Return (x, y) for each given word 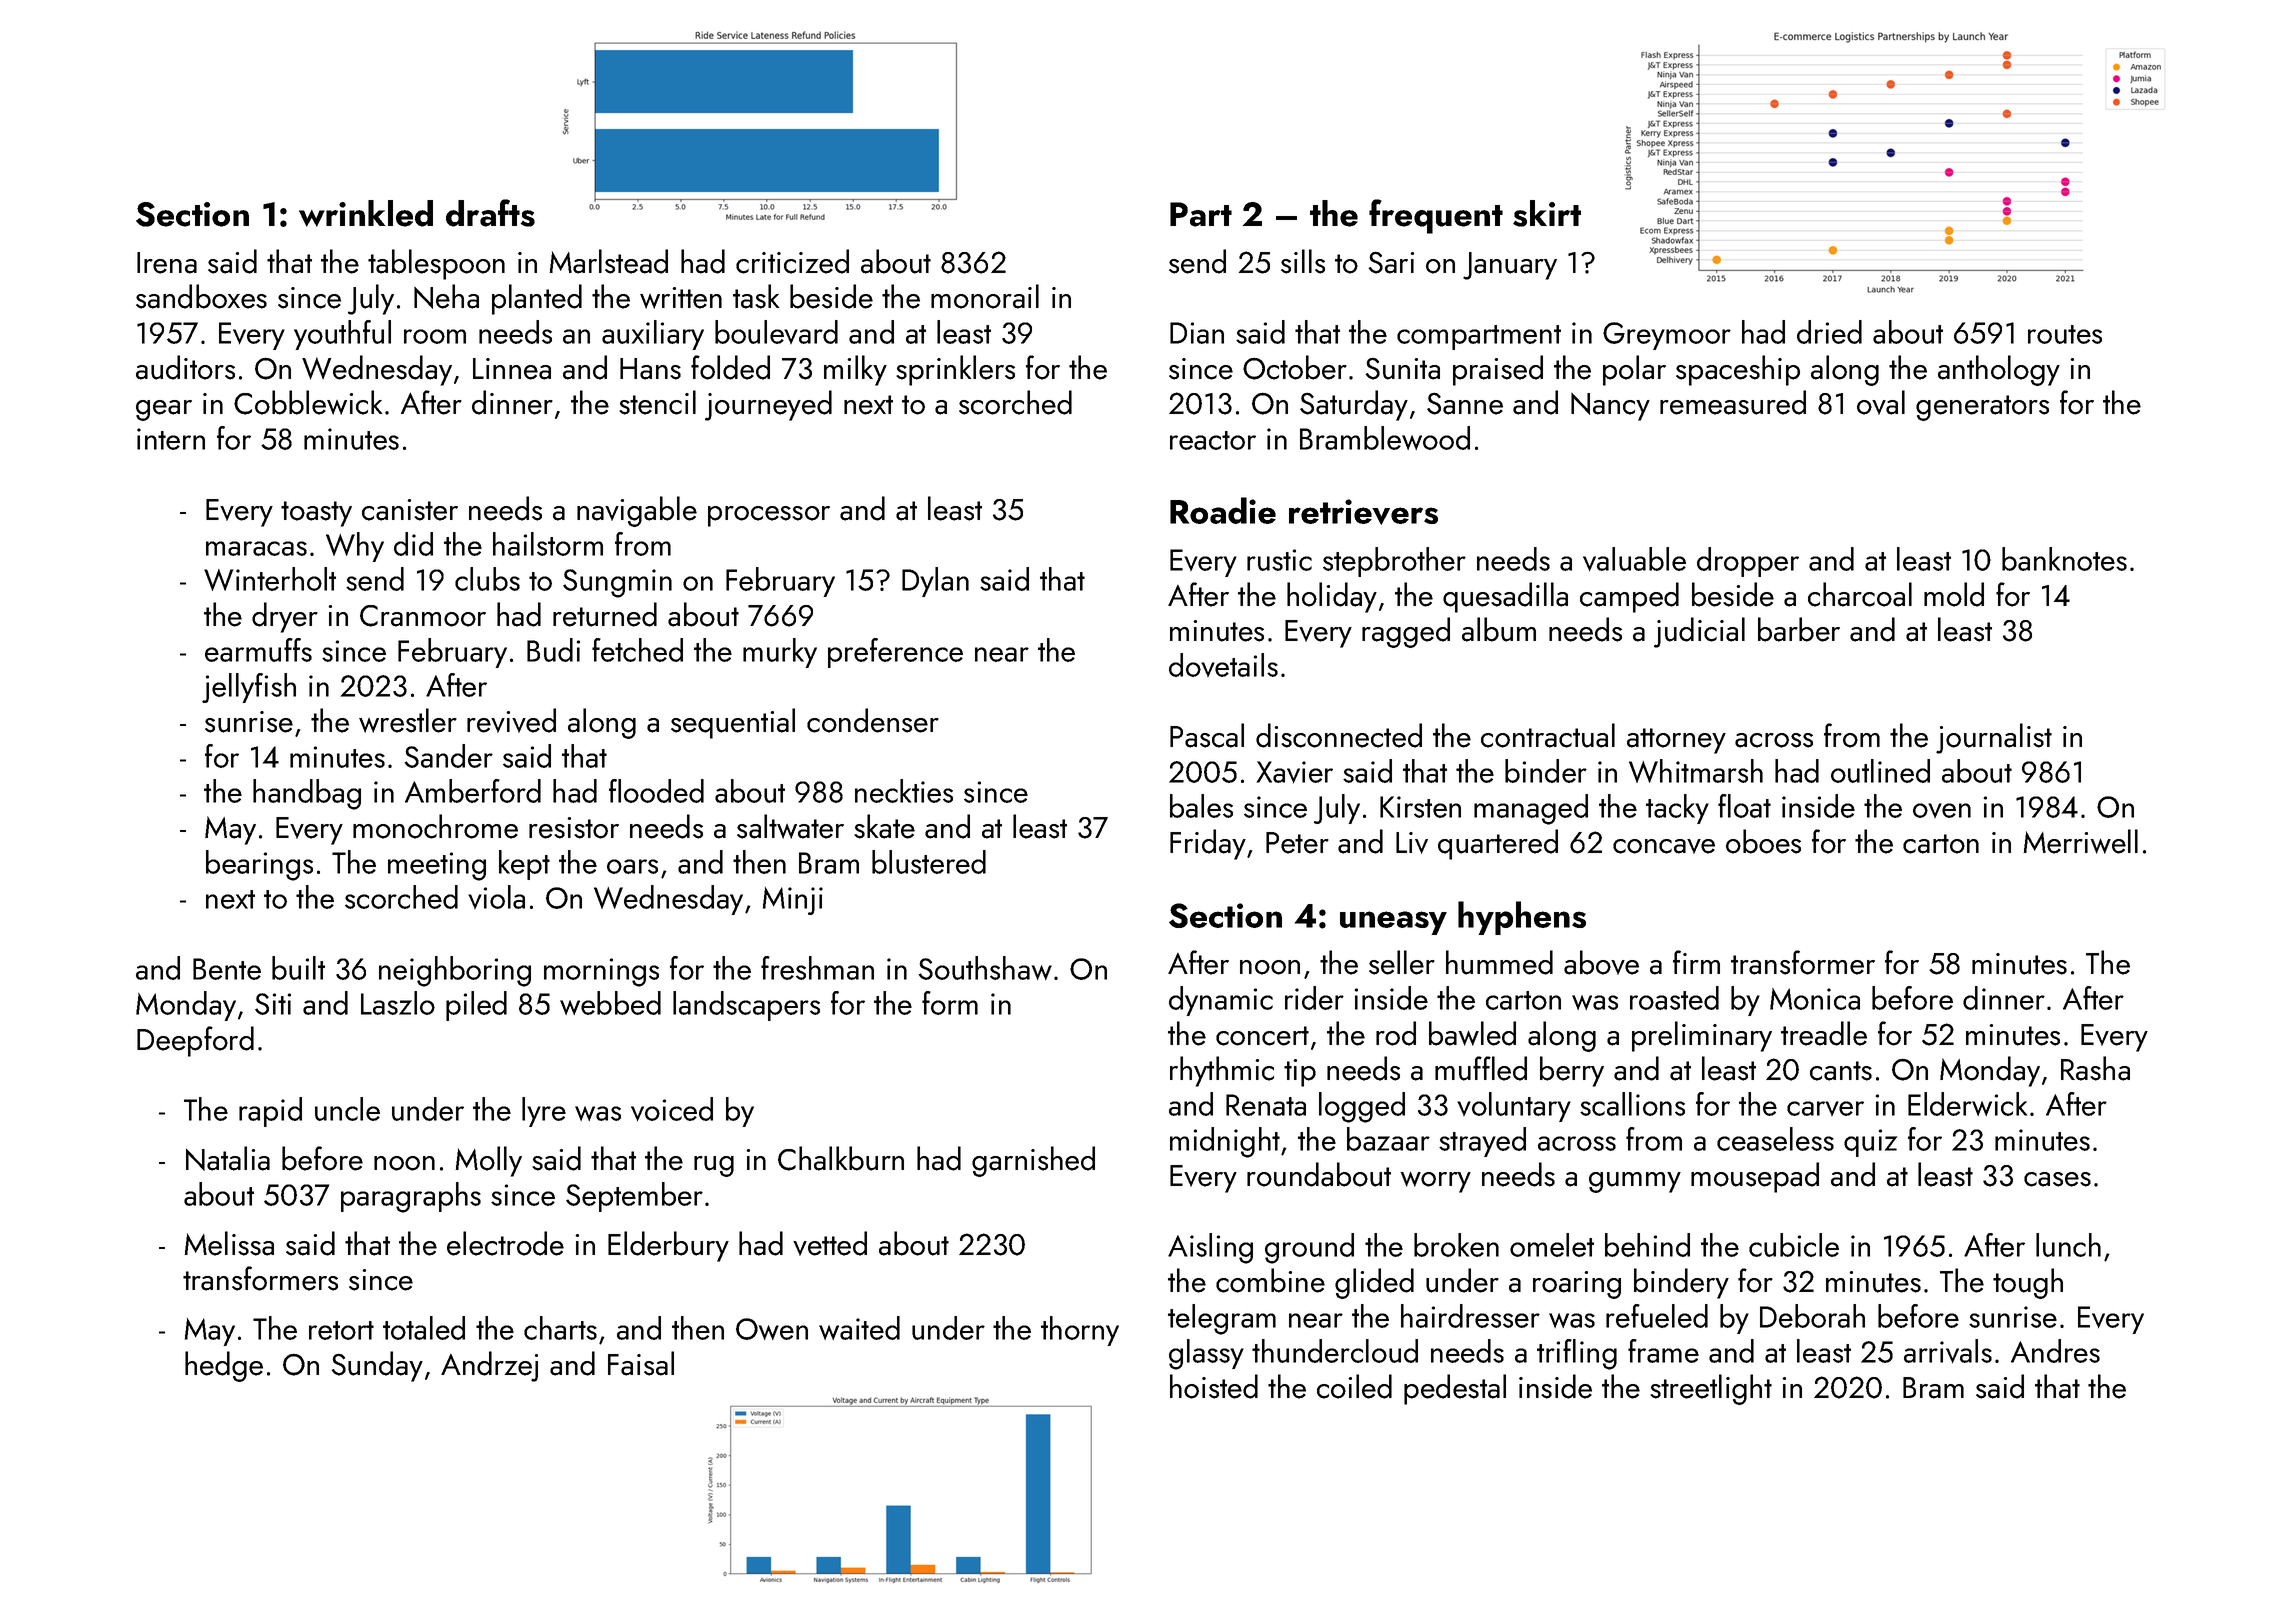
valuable (1634, 559)
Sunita (1402, 369)
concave (1664, 846)
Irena (167, 263)
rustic (1279, 560)
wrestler (408, 720)
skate (884, 826)
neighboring (455, 971)
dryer (285, 617)
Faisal (641, 1363)
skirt (1547, 213)
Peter (1297, 843)
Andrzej (489, 1366)
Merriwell (2080, 841)
